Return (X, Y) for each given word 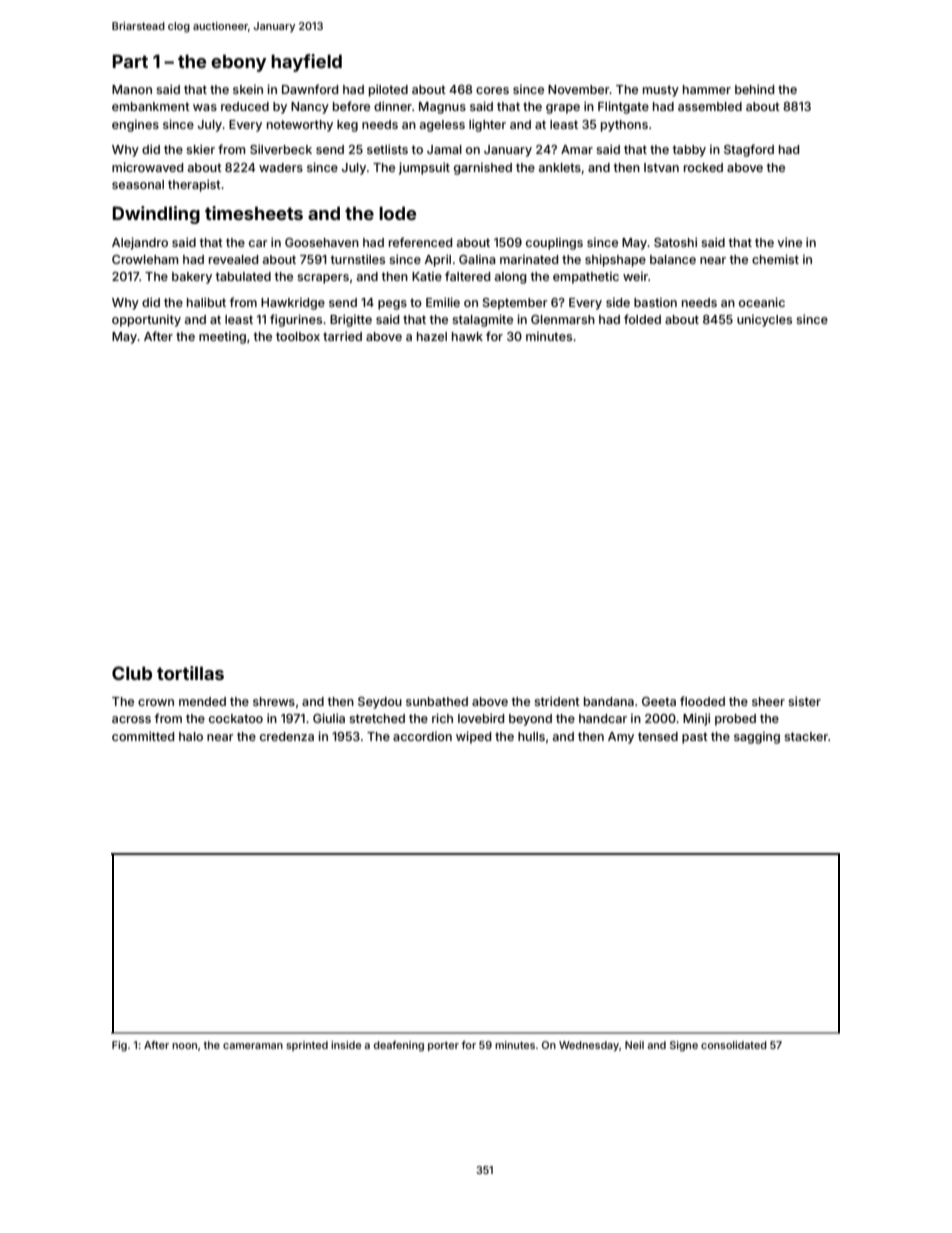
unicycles (764, 320)
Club (132, 673)
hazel (432, 336)
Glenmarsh (563, 319)
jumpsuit (424, 168)
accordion (422, 736)
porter (443, 1046)
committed (143, 736)
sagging (757, 737)
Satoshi (675, 242)
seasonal (138, 184)
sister (804, 701)
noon (184, 1046)
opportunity (146, 320)
